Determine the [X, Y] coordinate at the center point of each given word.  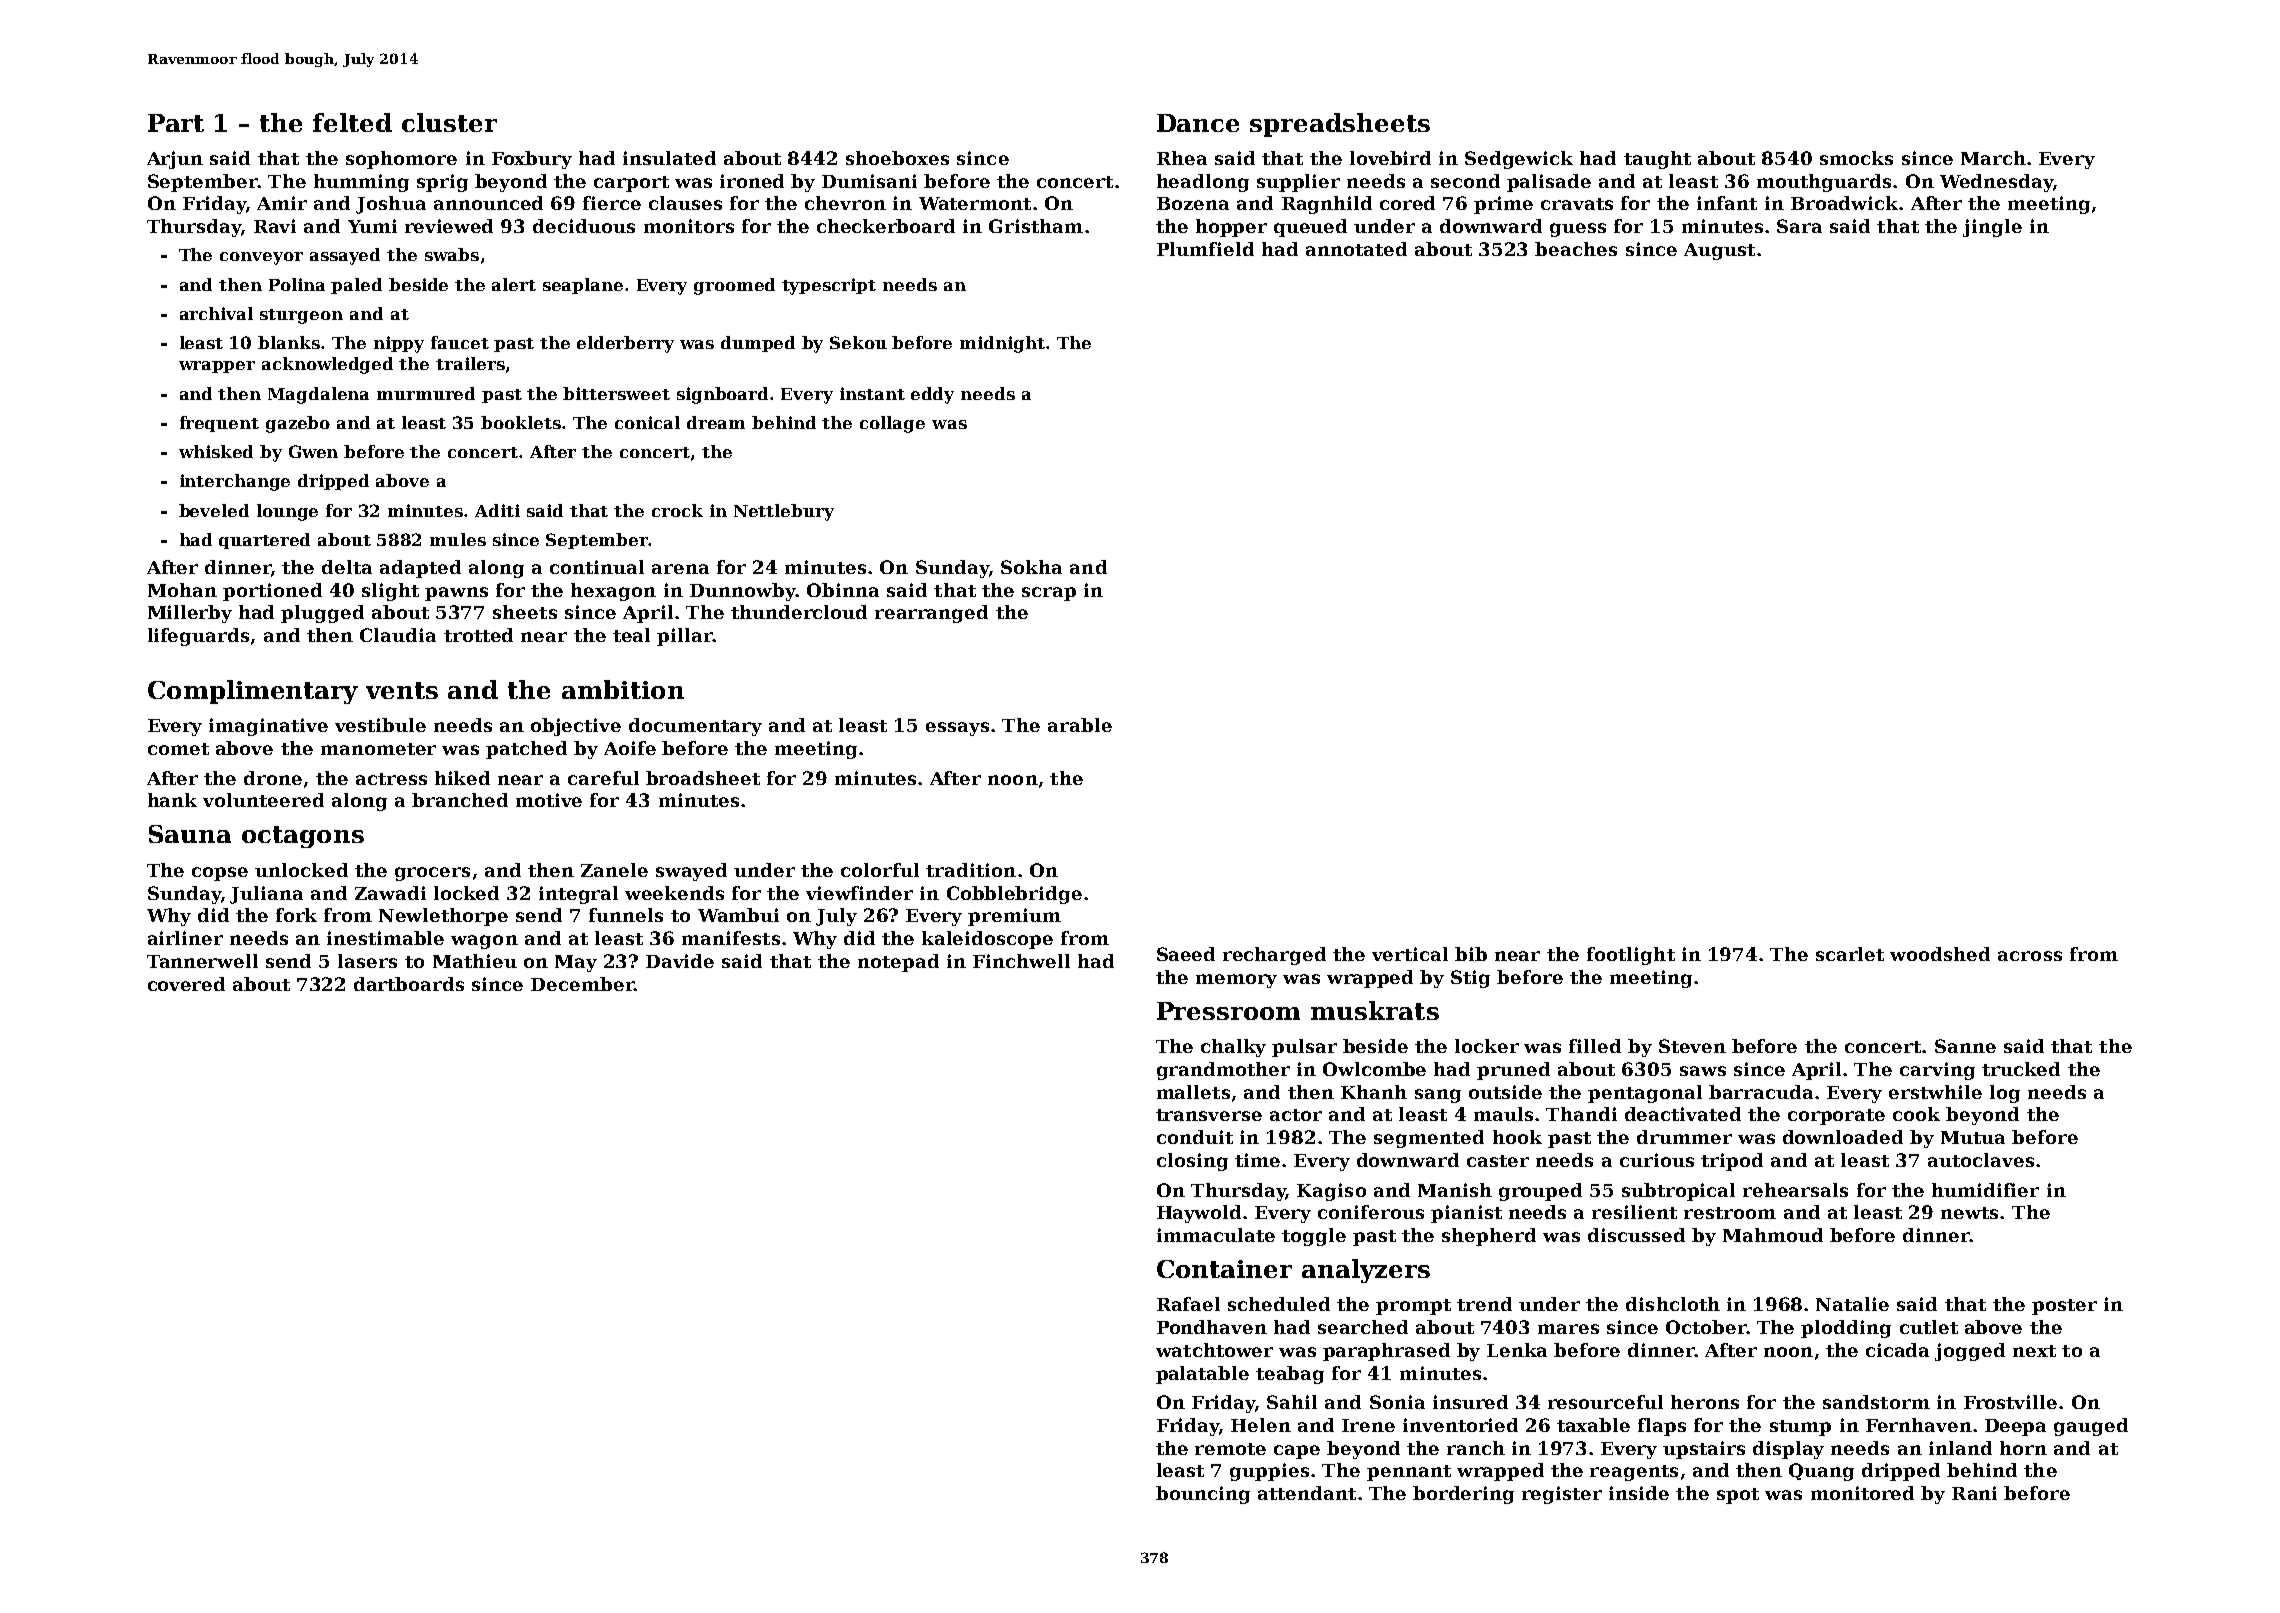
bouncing [1203, 1495]
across [2030, 956]
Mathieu [475, 961]
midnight [1002, 344]
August [1719, 251]
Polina [297, 284]
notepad [898, 963]
